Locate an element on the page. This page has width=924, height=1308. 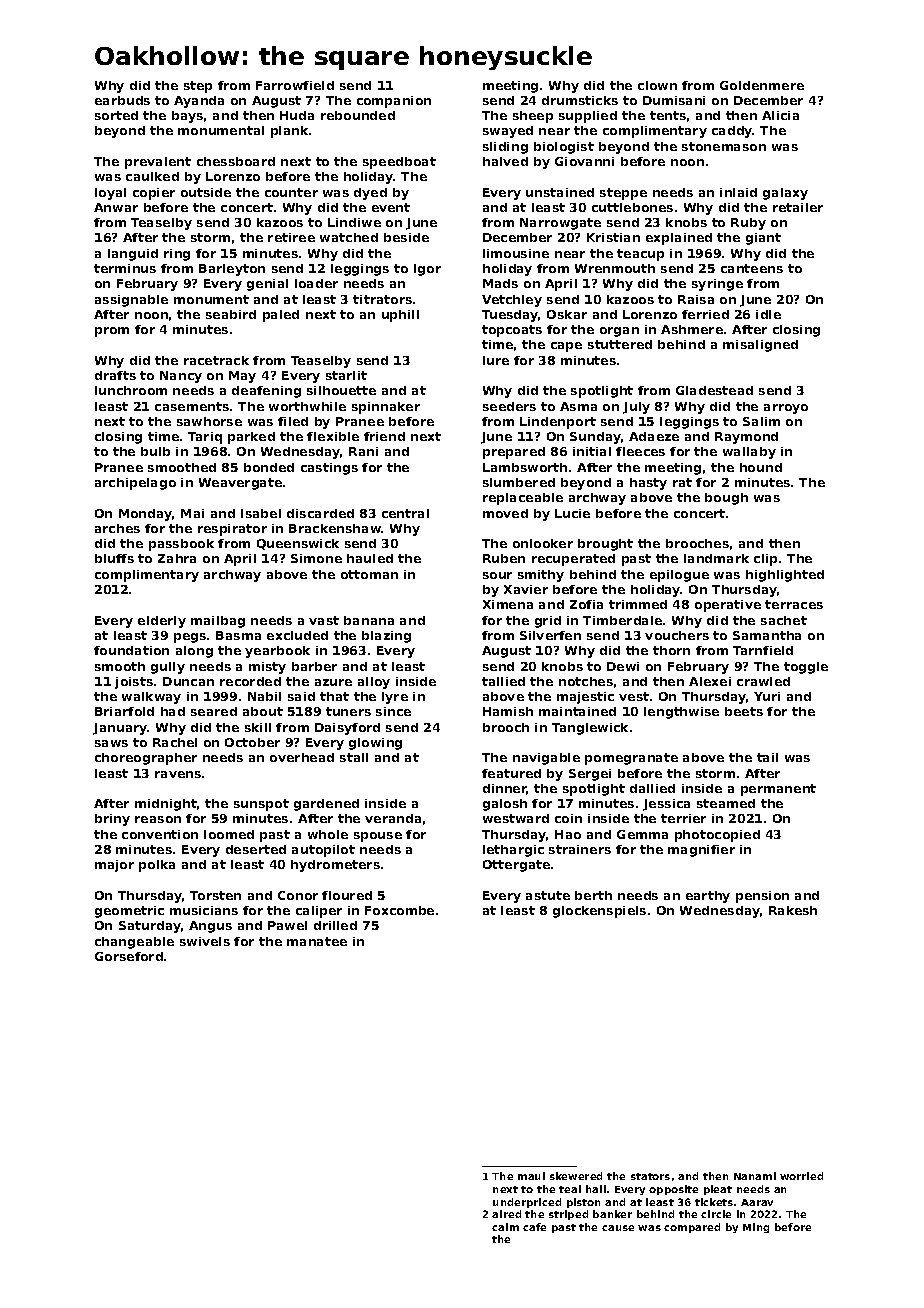
Wrenmouth is located at coordinates (615, 268).
